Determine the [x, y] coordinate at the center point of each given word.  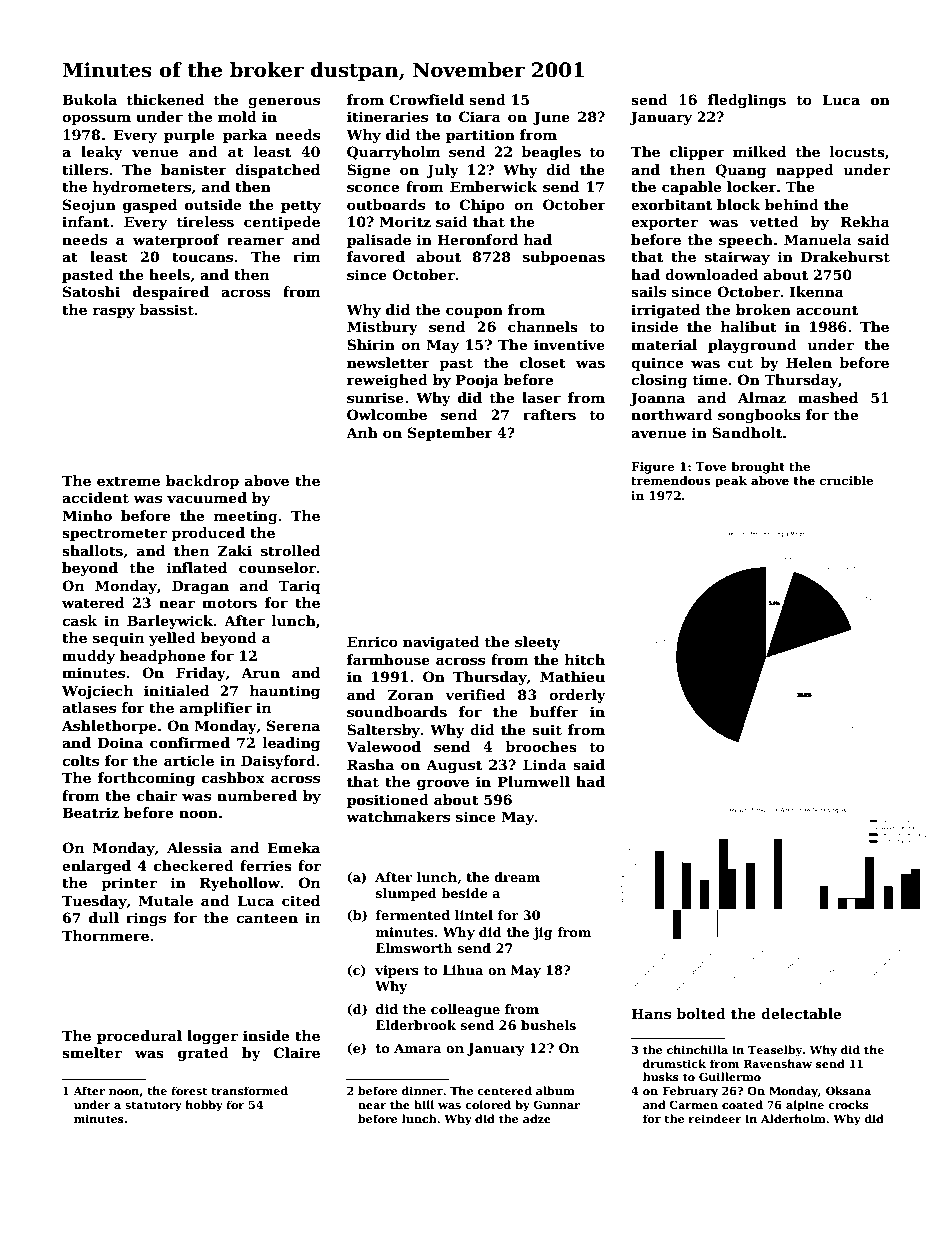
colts [80, 760]
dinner [422, 1090]
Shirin [371, 344]
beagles [551, 153]
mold [237, 116]
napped [805, 171]
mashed [828, 397]
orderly [577, 696]
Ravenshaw [778, 1063]
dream [517, 877]
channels [543, 326]
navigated [441, 643]
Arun [260, 672]
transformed [249, 1090]
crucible [846, 480]
